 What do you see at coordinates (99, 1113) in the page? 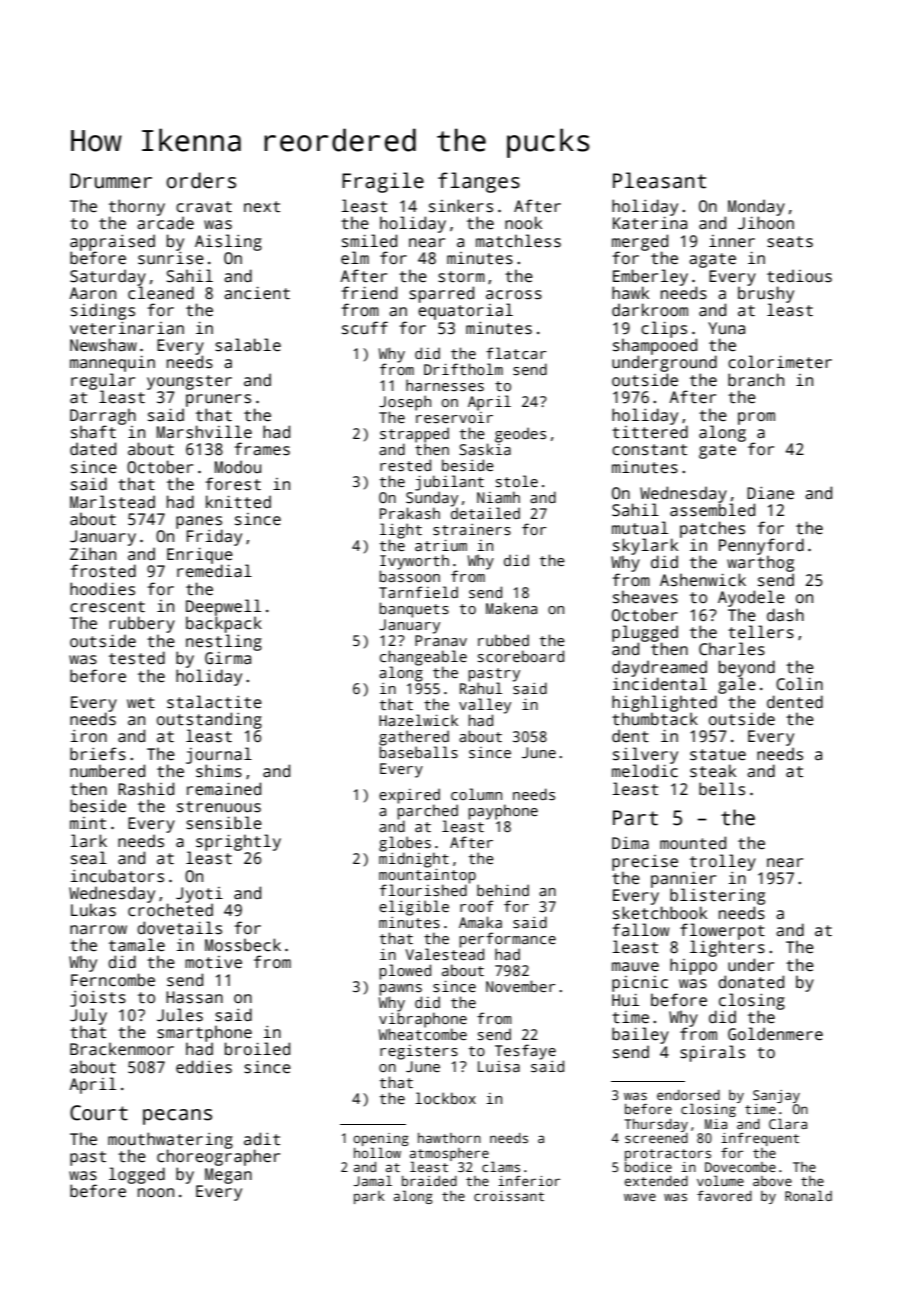
I see `Court` at bounding box center [99, 1113].
